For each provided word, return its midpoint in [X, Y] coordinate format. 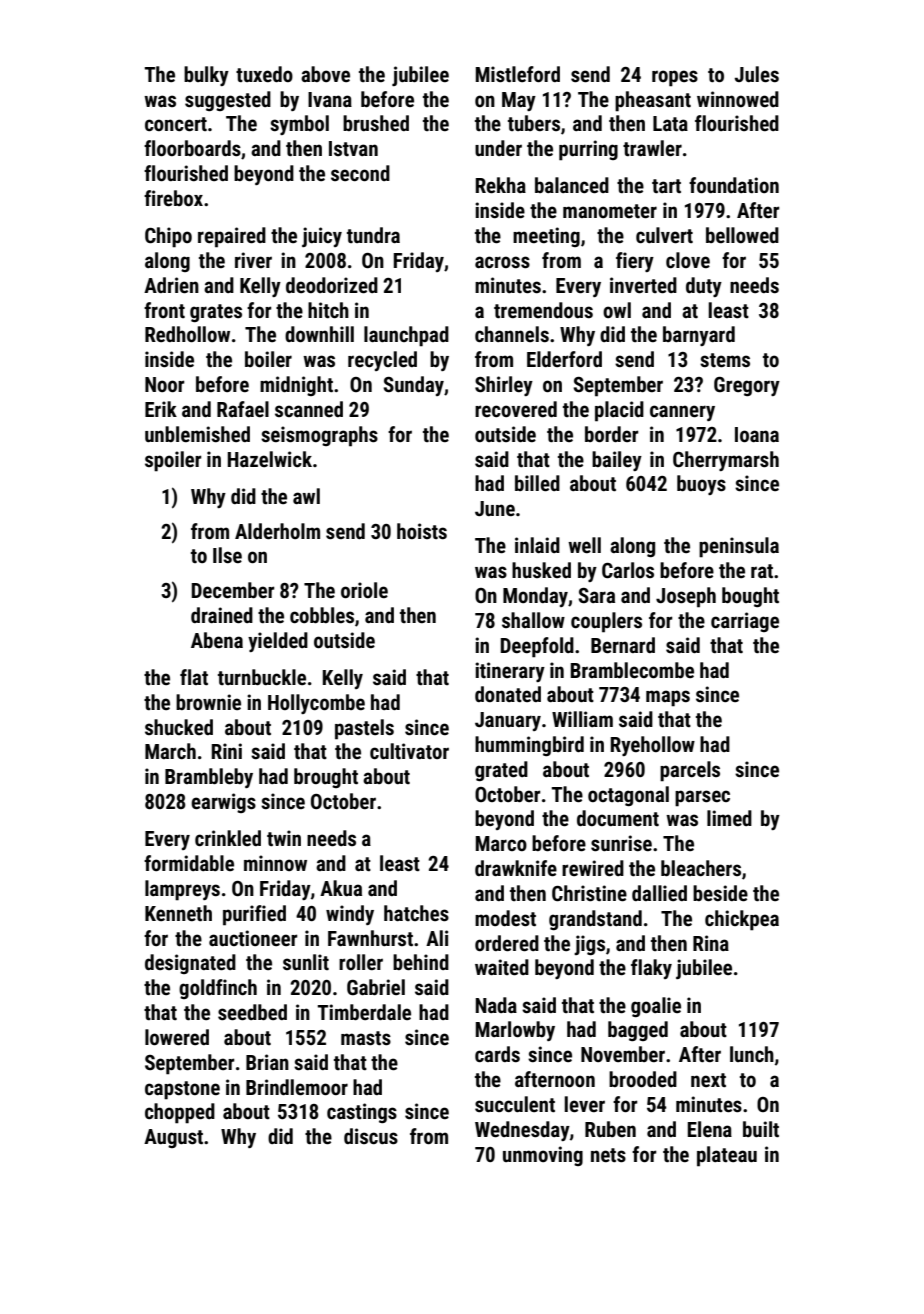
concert [176, 124]
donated [508, 694]
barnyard [699, 336]
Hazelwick [270, 459]
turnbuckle [262, 677]
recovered [516, 409]
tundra [373, 235]
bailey [617, 461]
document [618, 818]
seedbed [252, 1012]
